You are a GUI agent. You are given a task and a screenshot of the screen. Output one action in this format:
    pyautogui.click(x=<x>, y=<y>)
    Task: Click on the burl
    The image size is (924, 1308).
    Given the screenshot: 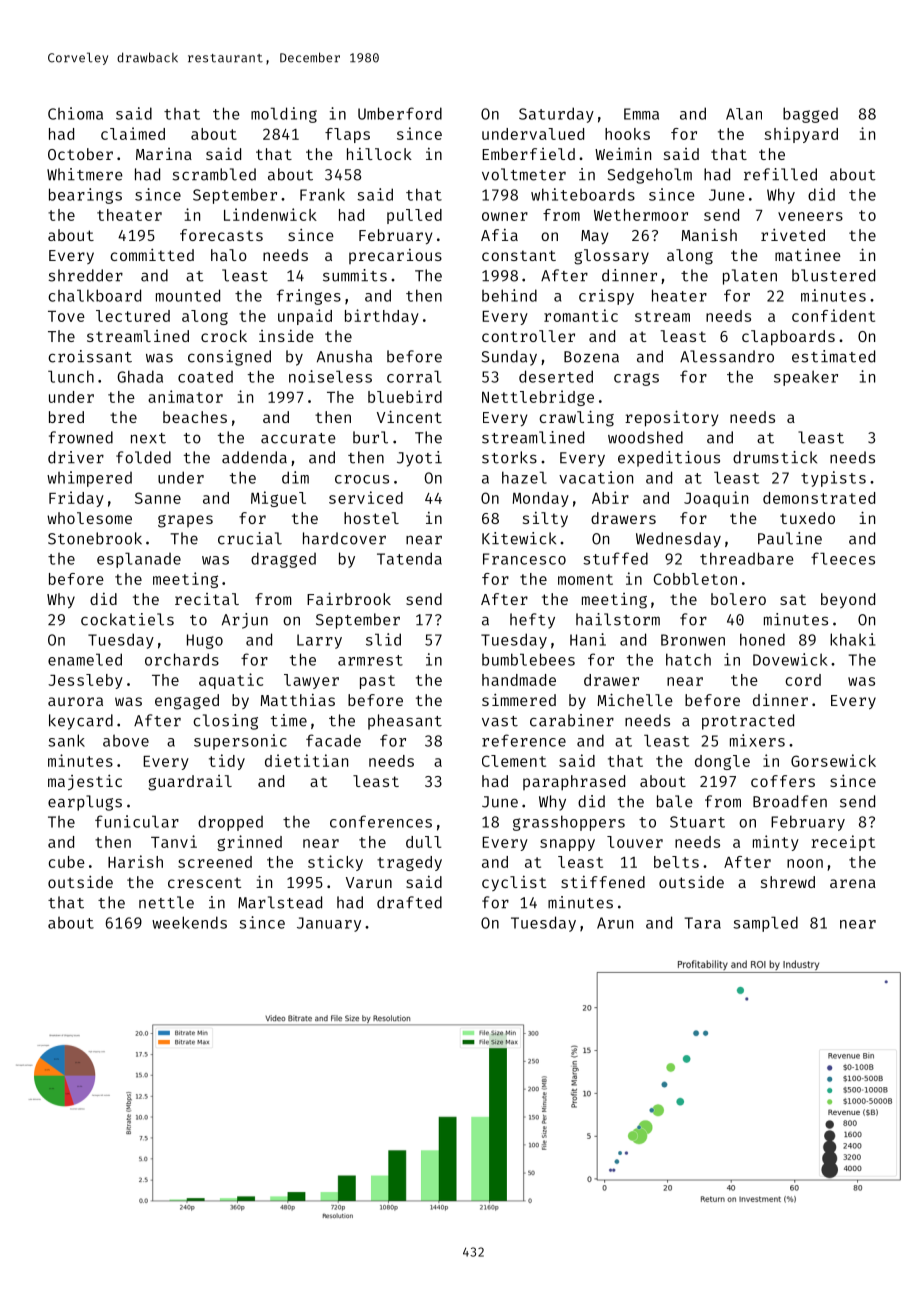 What is the action you would take?
    pyautogui.click(x=370, y=437)
